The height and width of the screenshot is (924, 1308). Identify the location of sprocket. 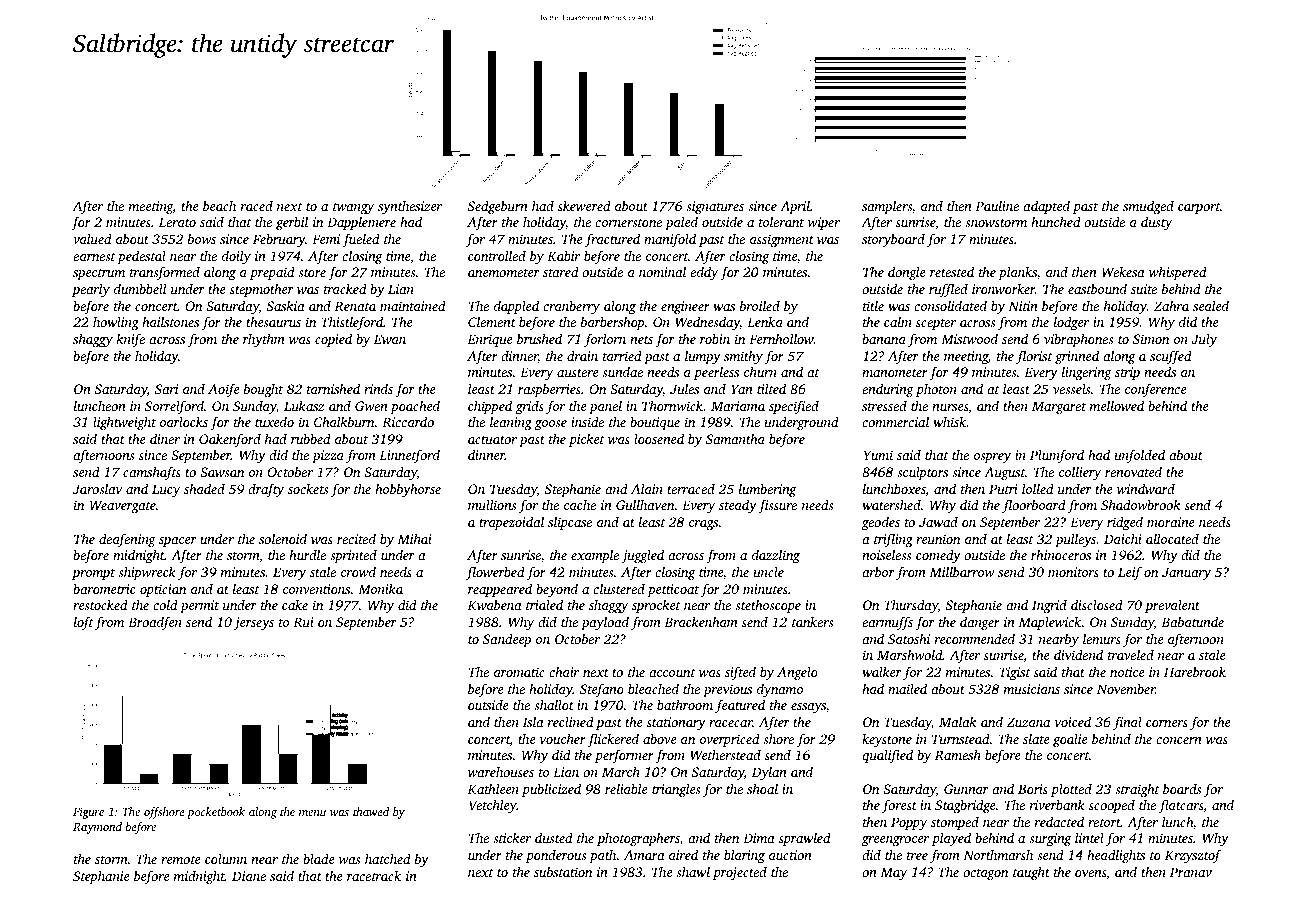
(656, 606).
